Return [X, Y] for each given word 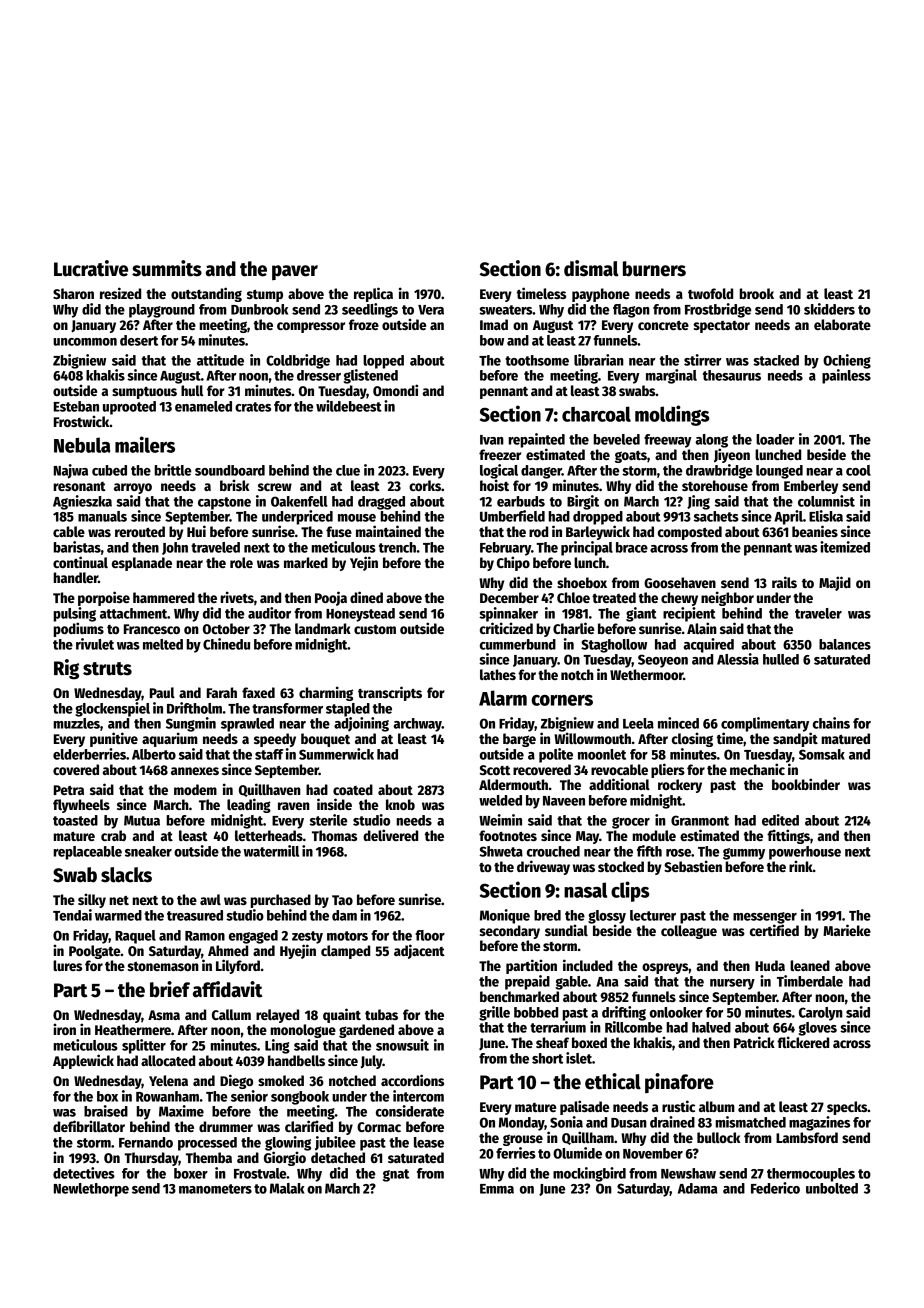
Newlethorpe [91, 1190]
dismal [591, 268]
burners [654, 269]
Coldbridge [298, 361]
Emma [497, 1189]
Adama [698, 1188]
